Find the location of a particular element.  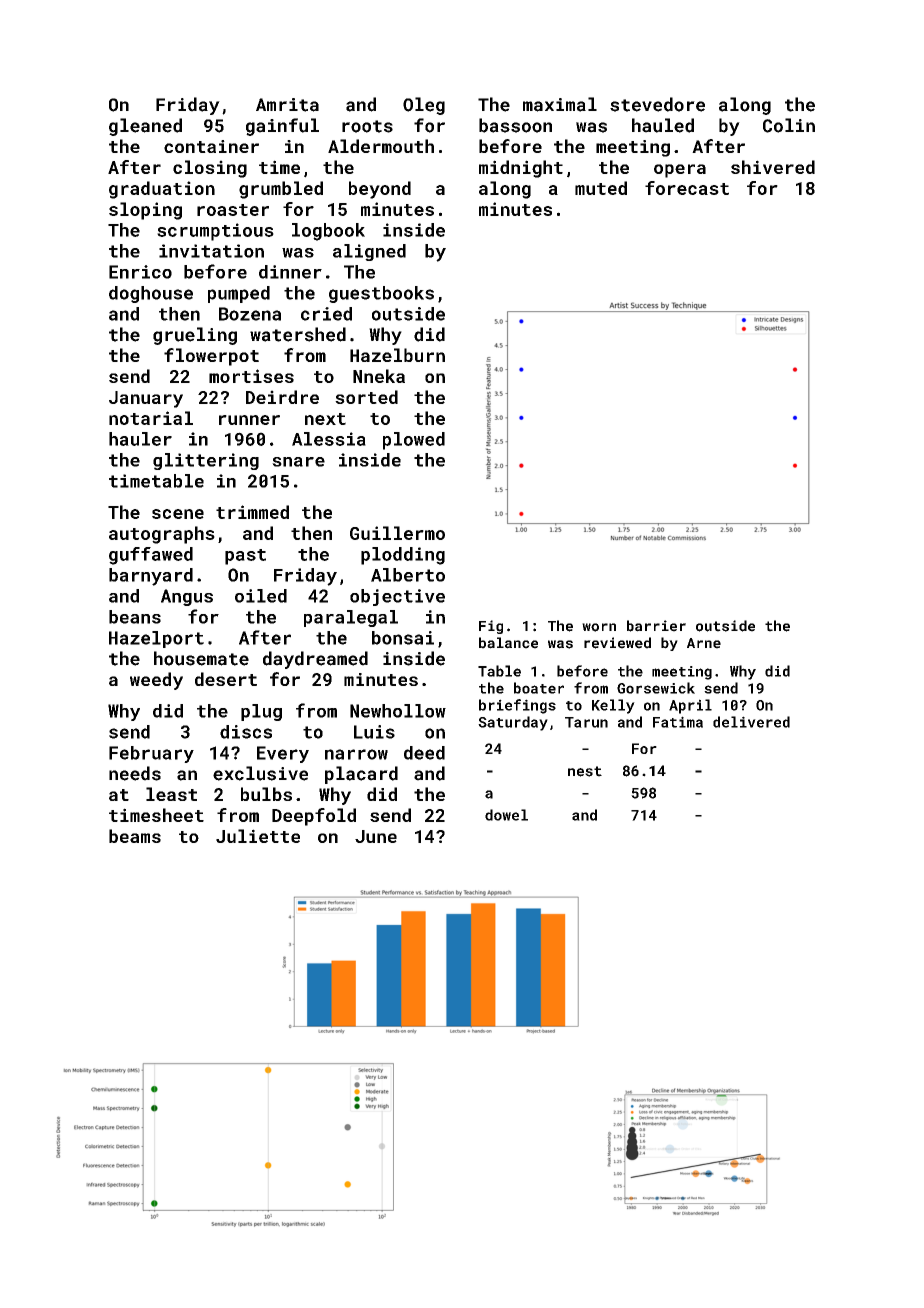

plodding is located at coordinates (403, 556).
